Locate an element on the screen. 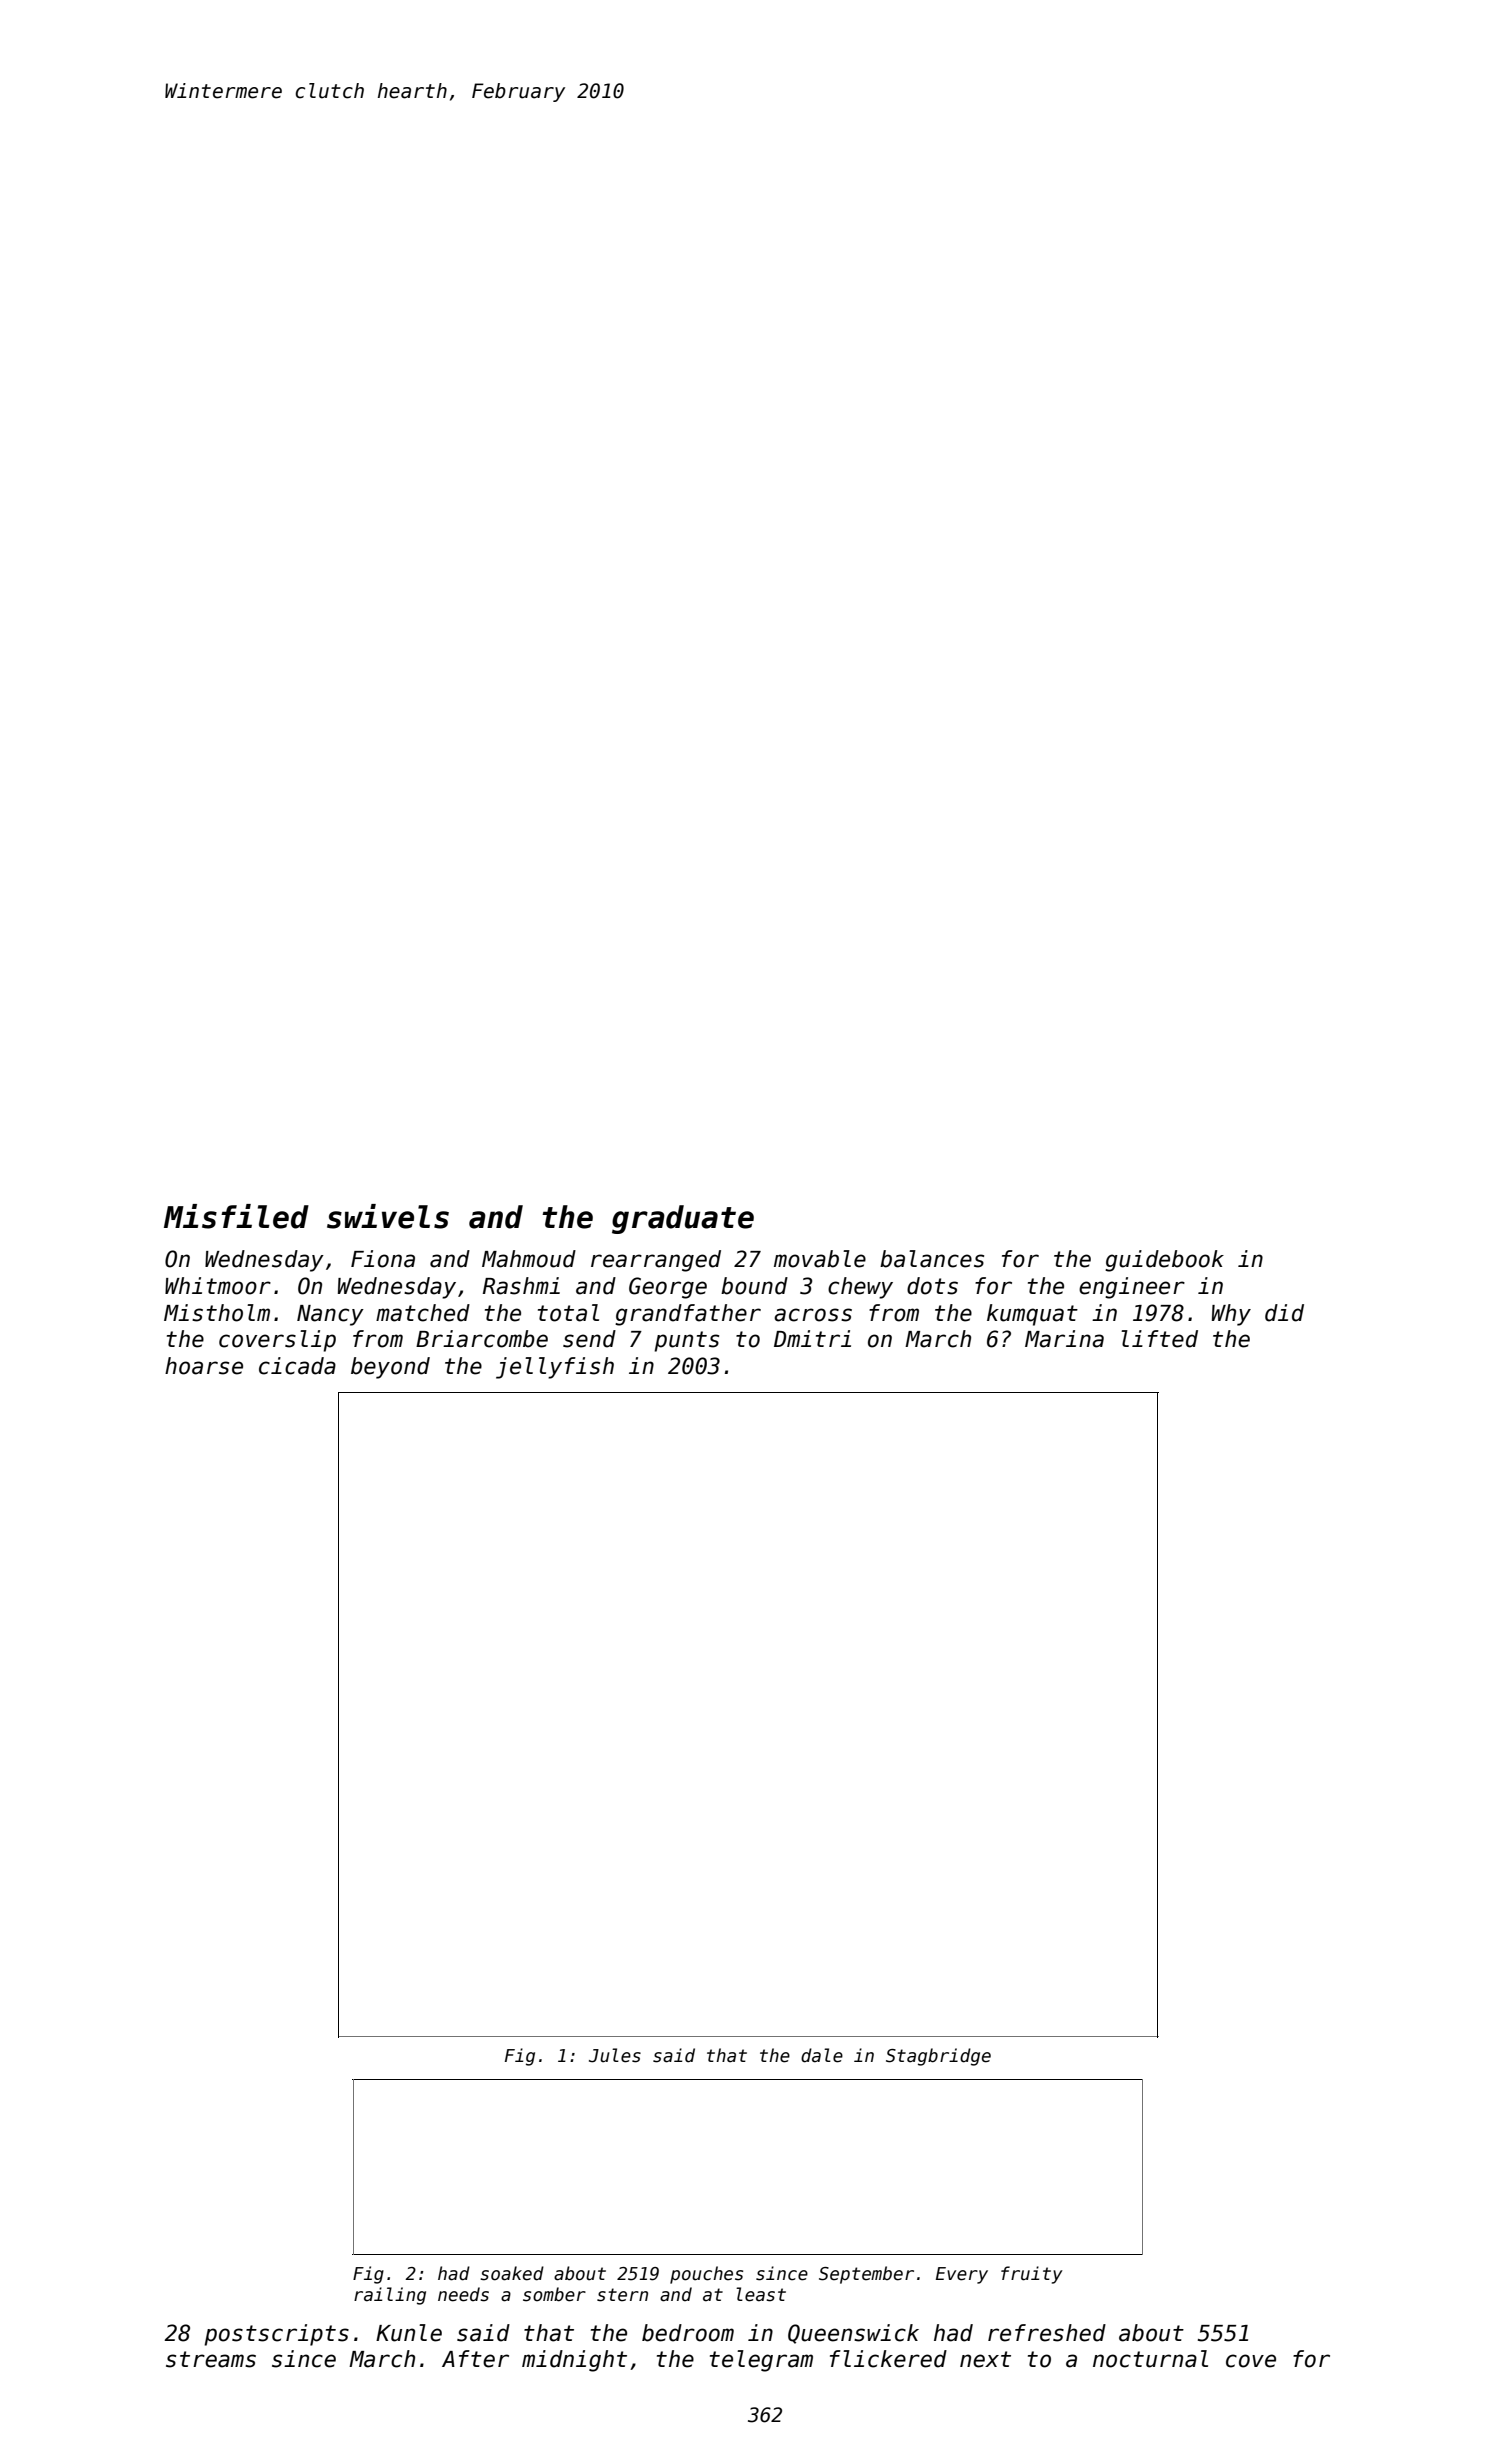 This screenshot has width=1496, height=2464. postscripts is located at coordinates (276, 2335).
